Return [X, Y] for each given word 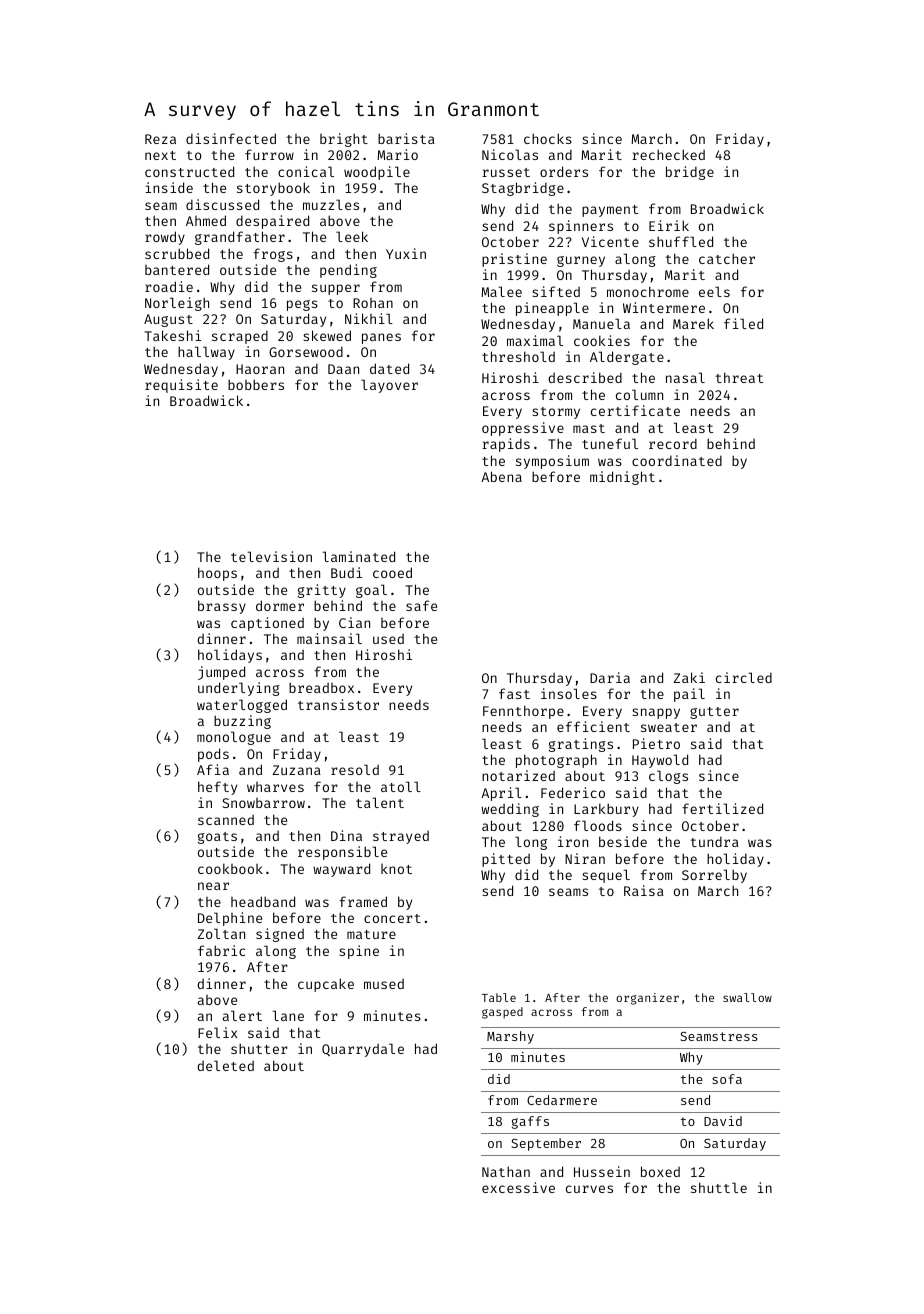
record [673, 443]
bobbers [256, 384]
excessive [518, 1187]
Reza [160, 139]
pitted [506, 860]
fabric [221, 950]
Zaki [689, 677]
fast [514, 693]
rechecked [668, 154]
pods [213, 755]
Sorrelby [714, 876]
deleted [225, 1065]
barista [406, 138]
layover [389, 386]
